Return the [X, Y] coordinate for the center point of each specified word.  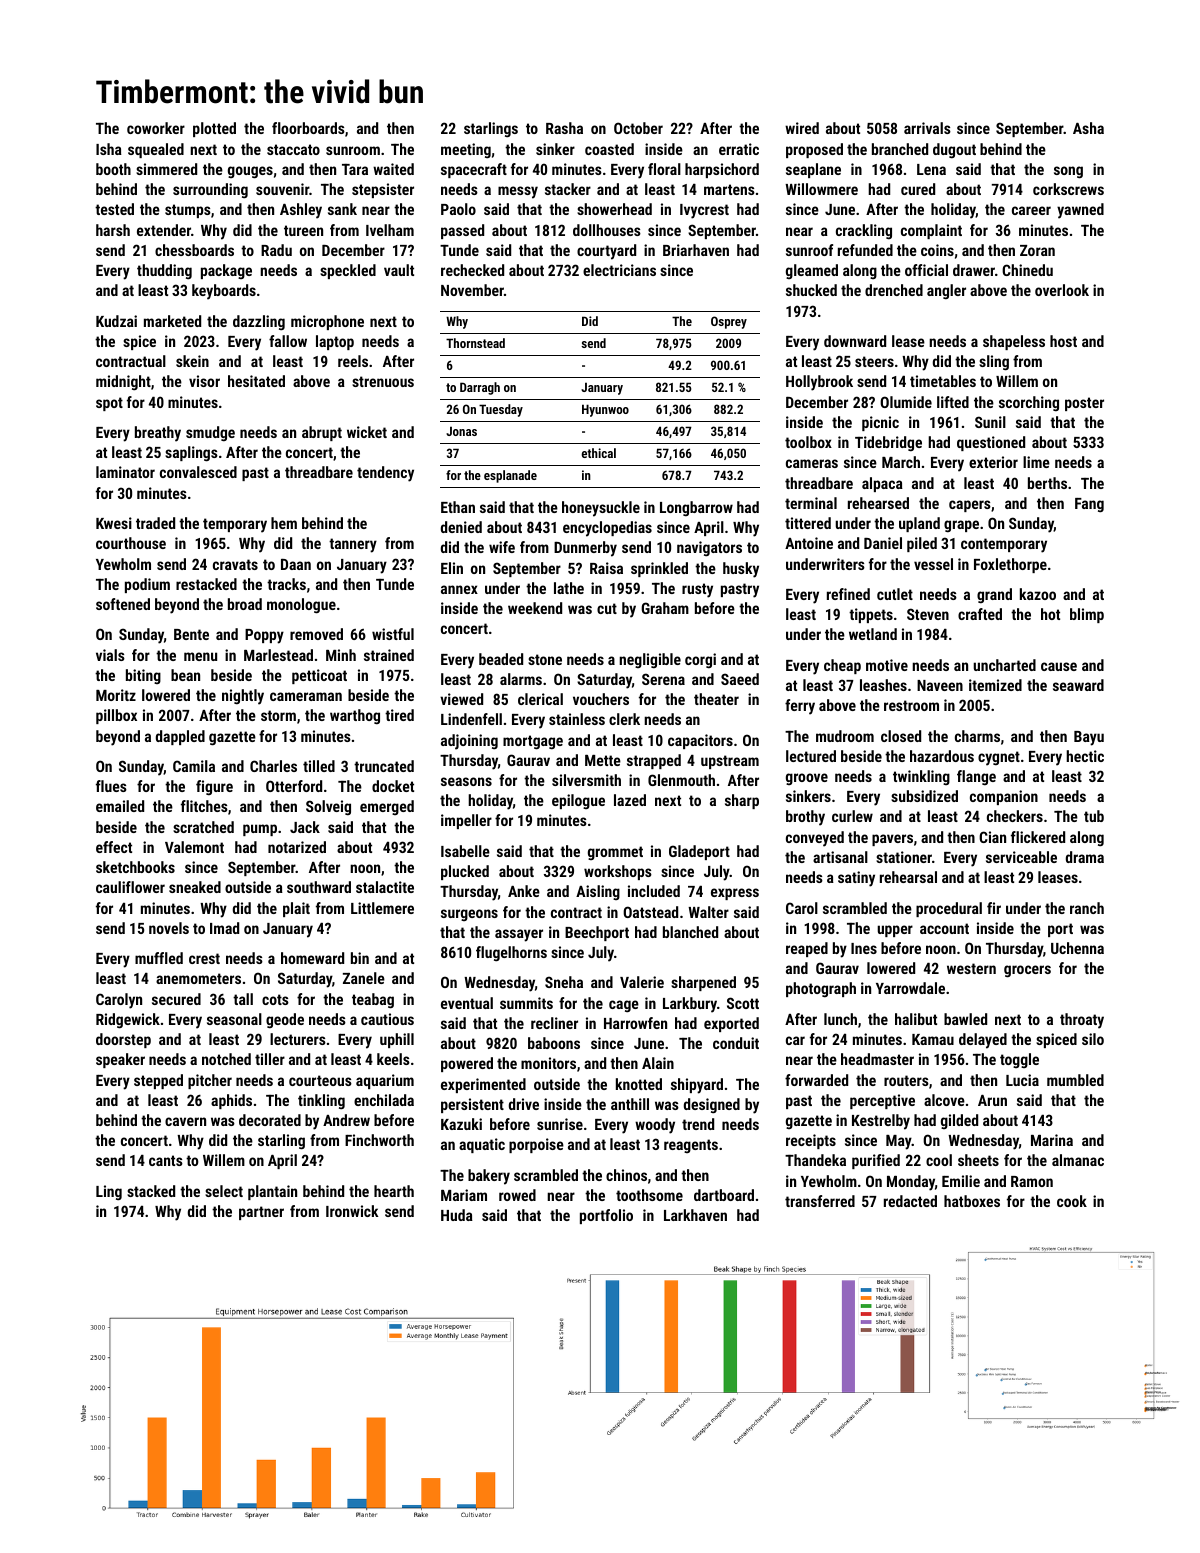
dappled [180, 737]
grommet [615, 853]
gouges [250, 172]
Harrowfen [635, 1023]
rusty [697, 590]
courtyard [606, 252]
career [1031, 210]
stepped [158, 1081]
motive [887, 665]
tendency [385, 474]
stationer [904, 857]
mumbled [1075, 1080]
